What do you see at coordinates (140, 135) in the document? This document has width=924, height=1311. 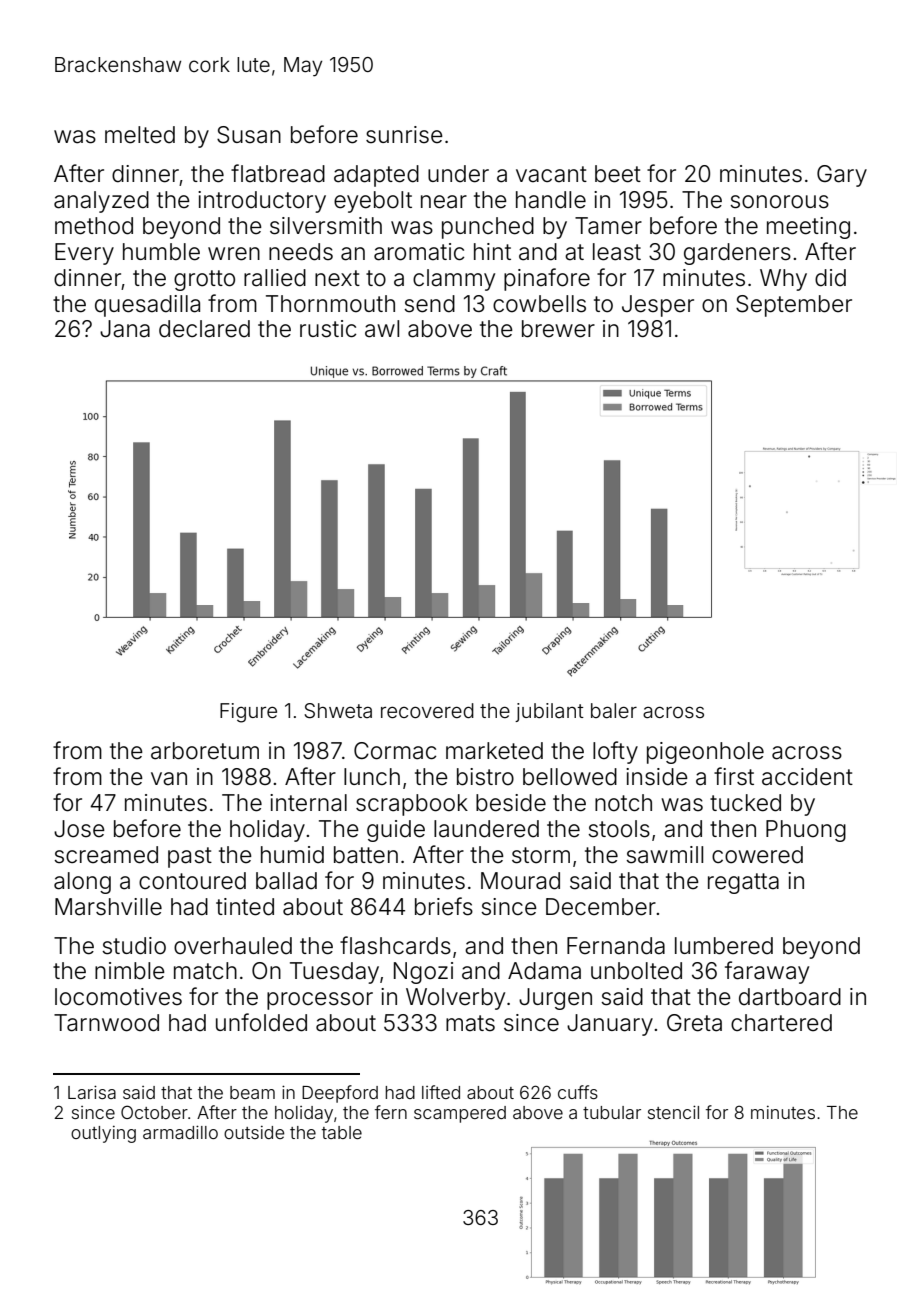 I see `melted` at bounding box center [140, 135].
